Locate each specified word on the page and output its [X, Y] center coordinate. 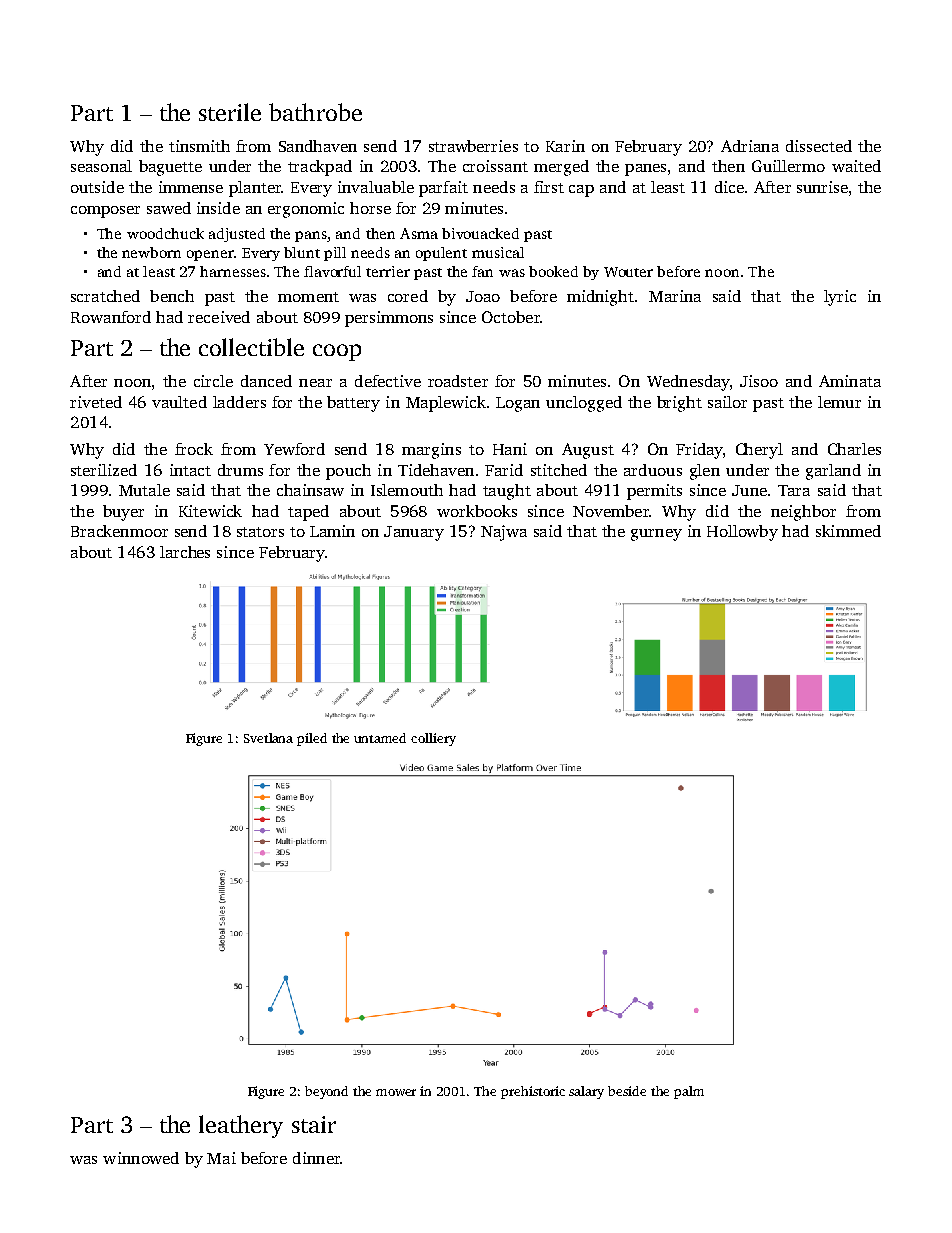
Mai [221, 1158]
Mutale [144, 490]
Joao [483, 296]
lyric [840, 298]
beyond [326, 1092]
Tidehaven [436, 470]
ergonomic [306, 210]
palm [689, 1092]
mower [396, 1092]
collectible [251, 347]
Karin [565, 146]
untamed [380, 738]
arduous [653, 470]
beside [627, 1091]
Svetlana [268, 738]
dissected [819, 146]
